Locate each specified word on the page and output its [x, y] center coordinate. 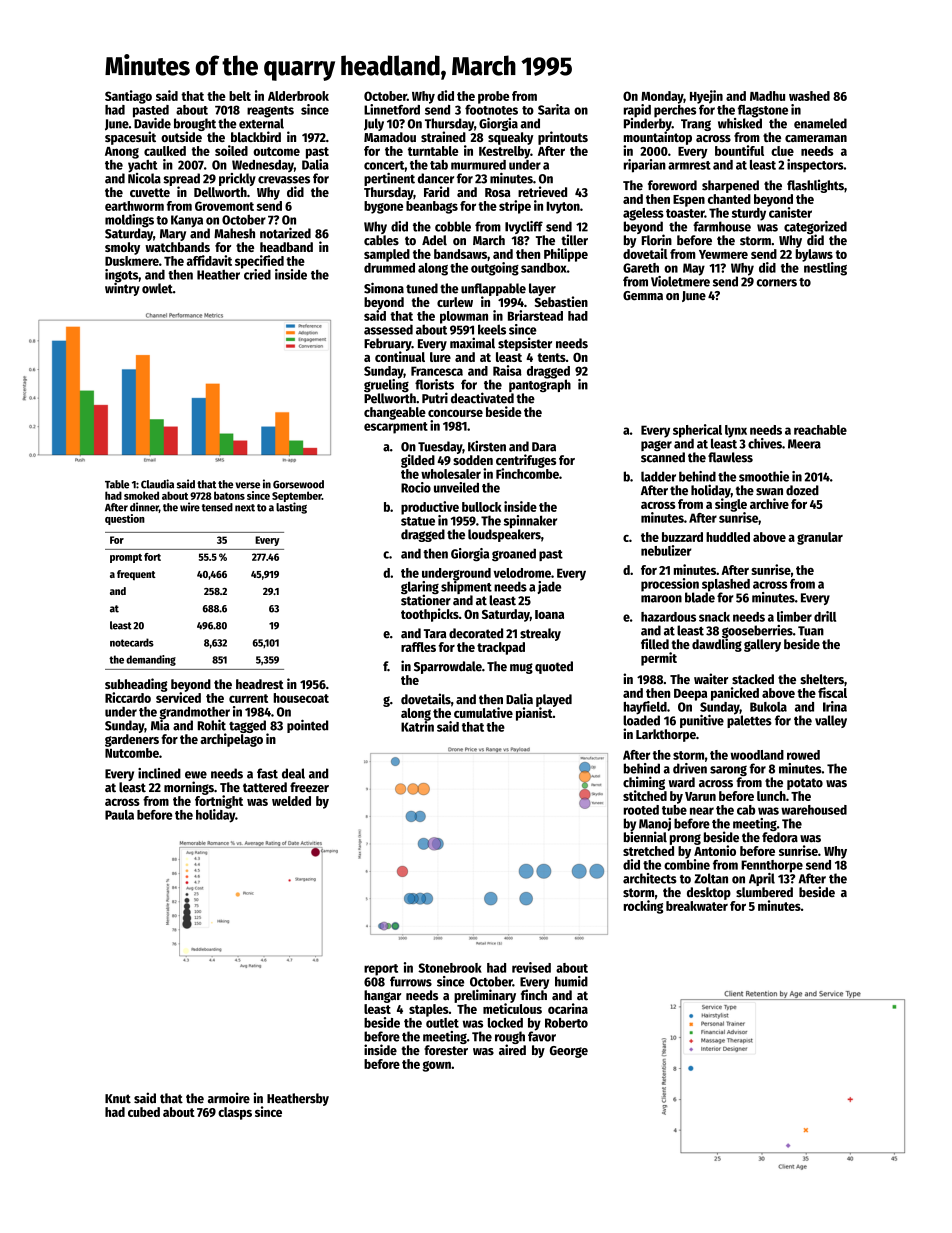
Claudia [157, 484]
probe [493, 97]
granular [820, 538]
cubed [144, 1112]
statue [418, 521]
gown [437, 1066]
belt [240, 96]
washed [809, 96]
